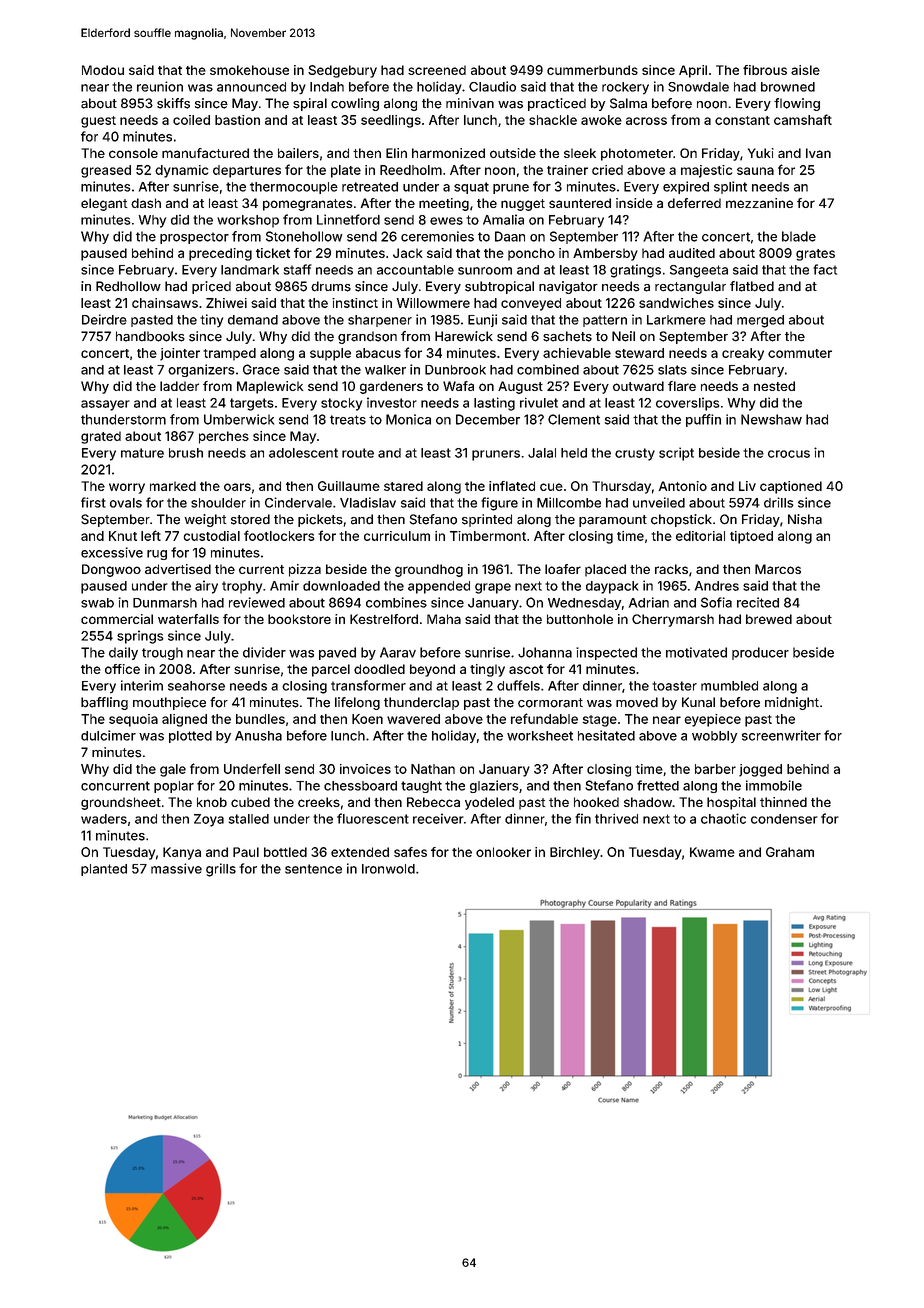  Describe the element at coordinates (592, 70) in the screenshot. I see `cummerbunds` at that location.
